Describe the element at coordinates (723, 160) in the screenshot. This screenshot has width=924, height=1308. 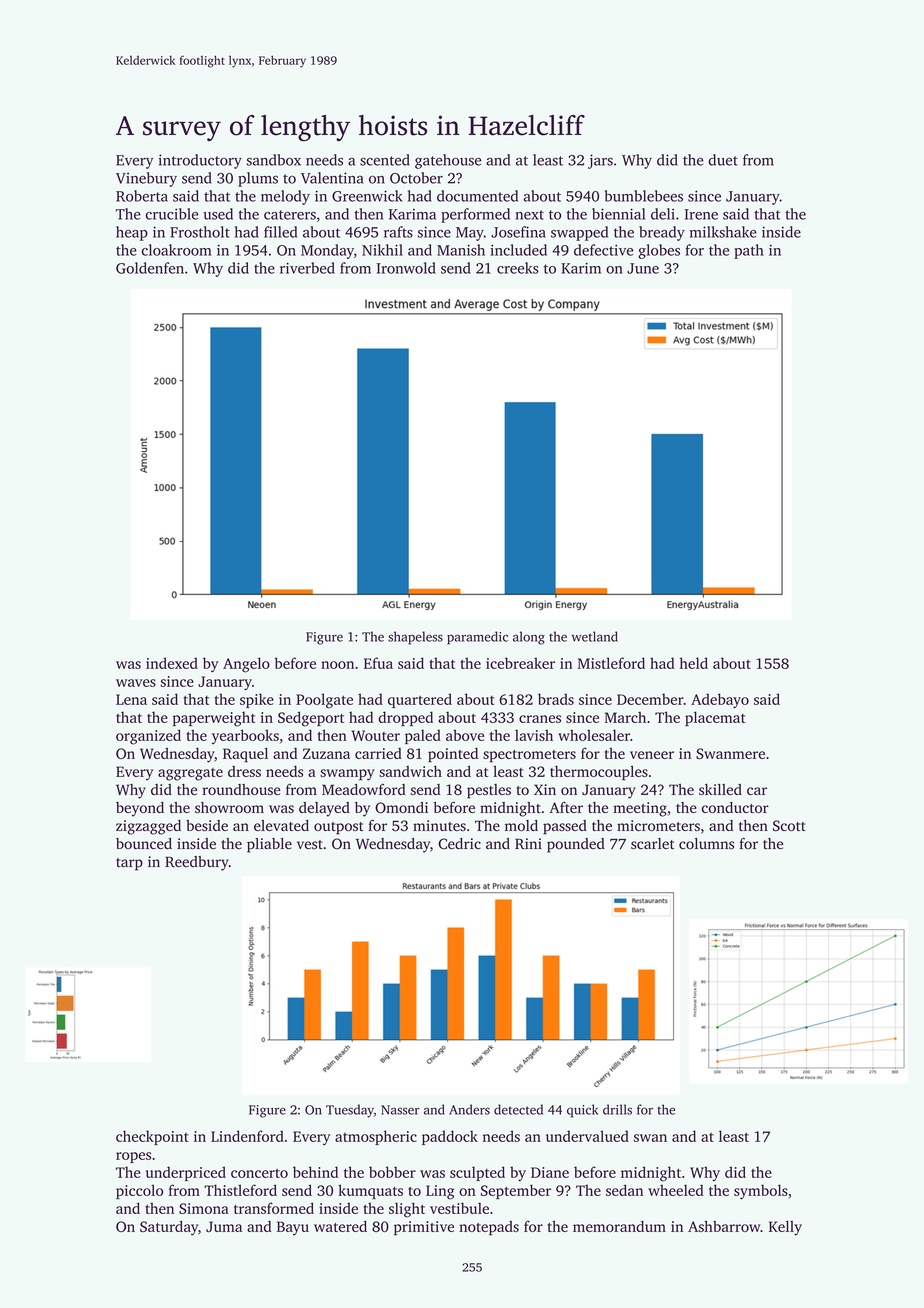
I see `duet` at that location.
